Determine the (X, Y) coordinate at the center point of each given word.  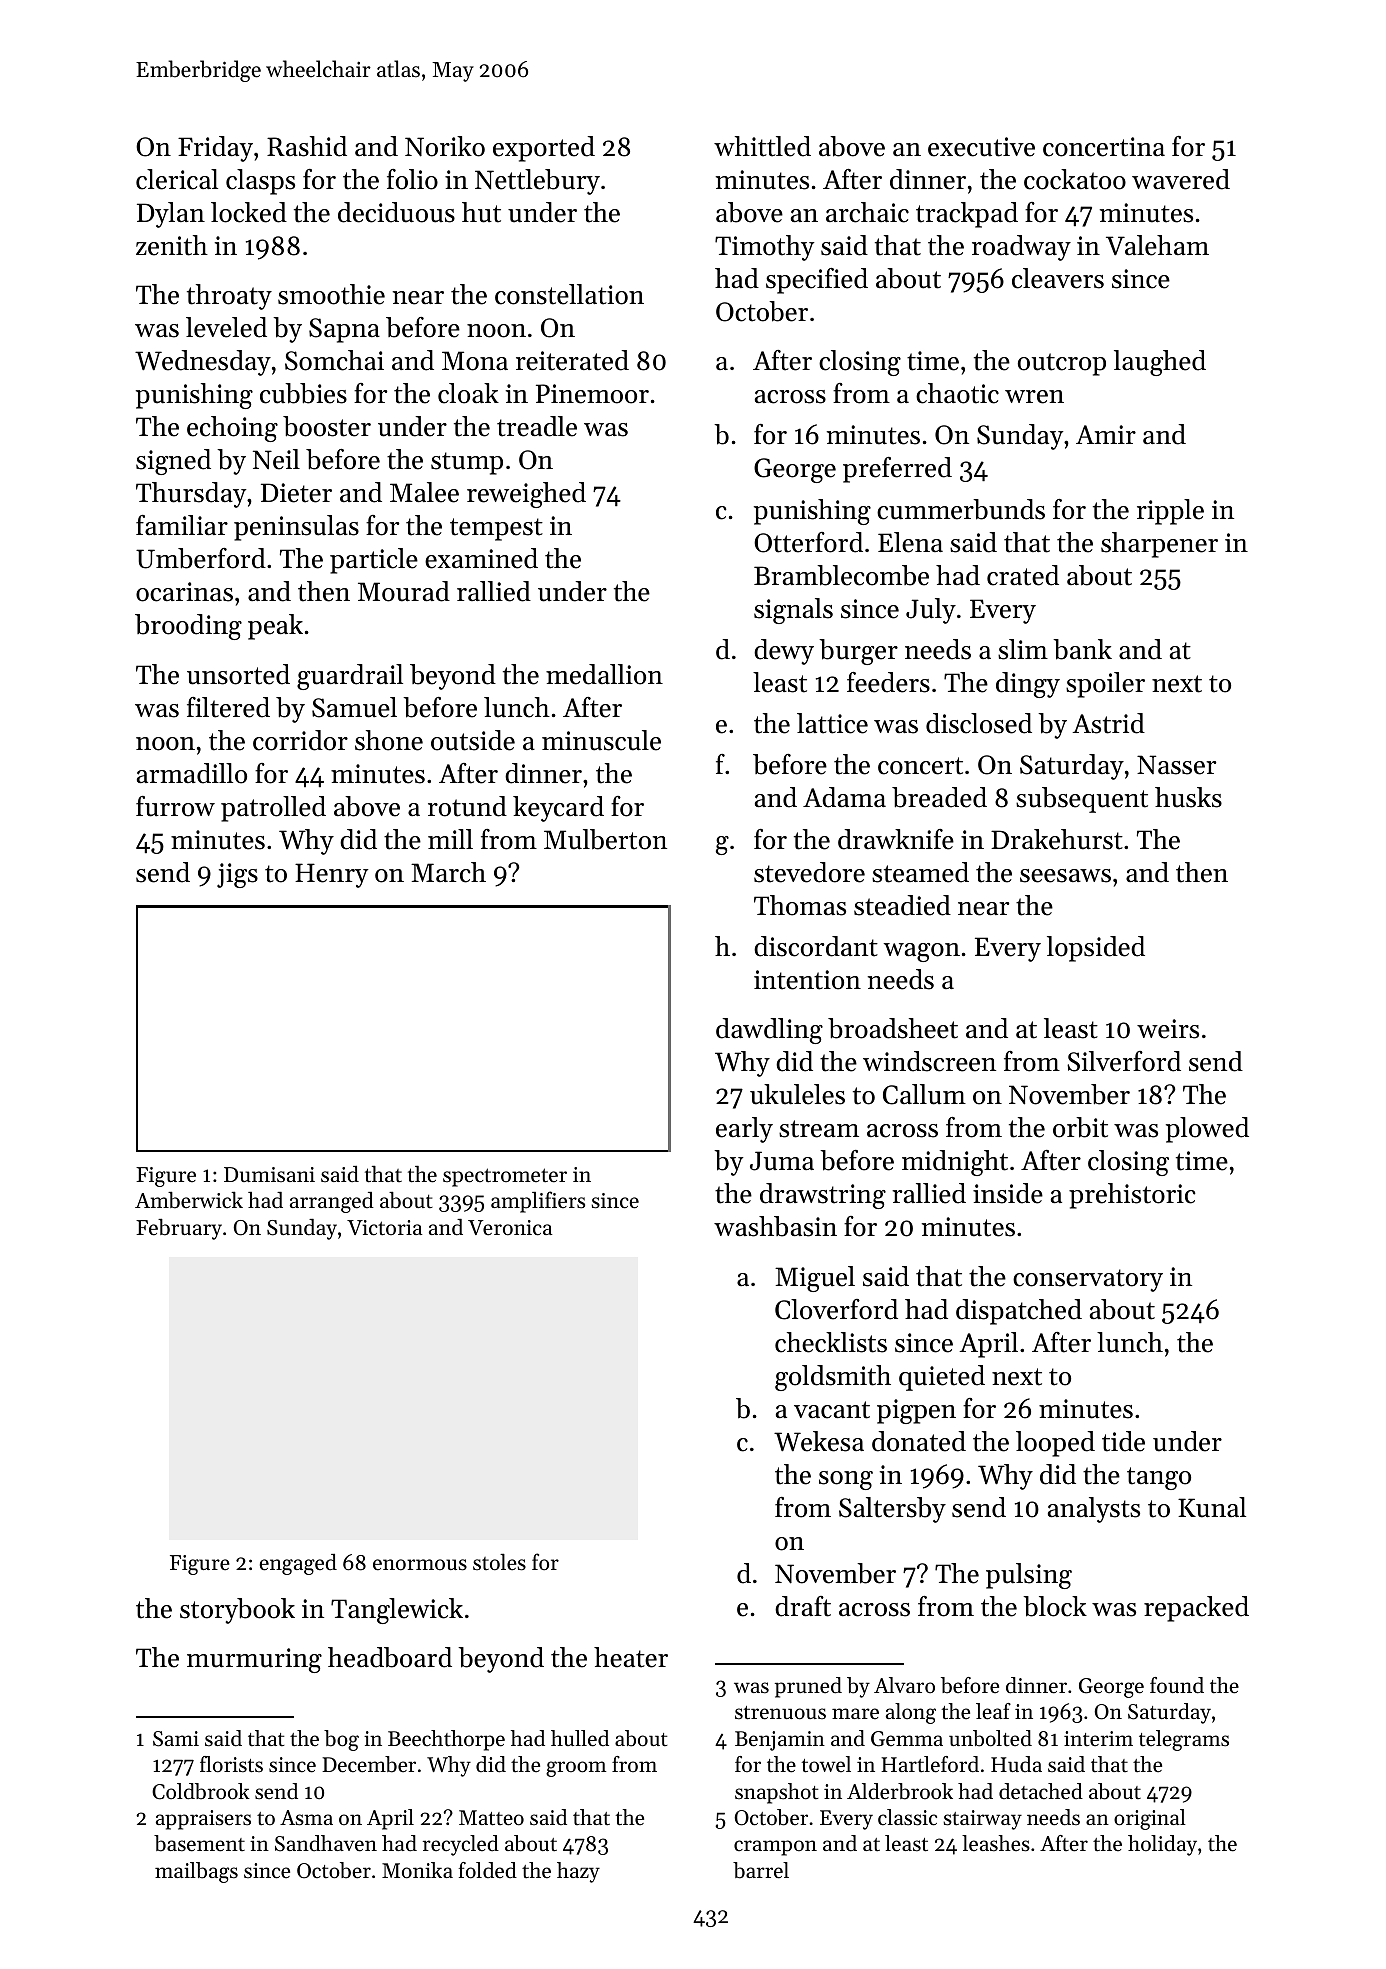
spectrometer (505, 1177)
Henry (331, 875)
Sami (176, 1739)
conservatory (1088, 1280)
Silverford (1124, 1061)
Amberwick (189, 1200)
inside (1008, 1193)
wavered (1181, 179)
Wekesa (819, 1441)
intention (807, 980)
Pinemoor (592, 394)
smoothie (331, 294)
